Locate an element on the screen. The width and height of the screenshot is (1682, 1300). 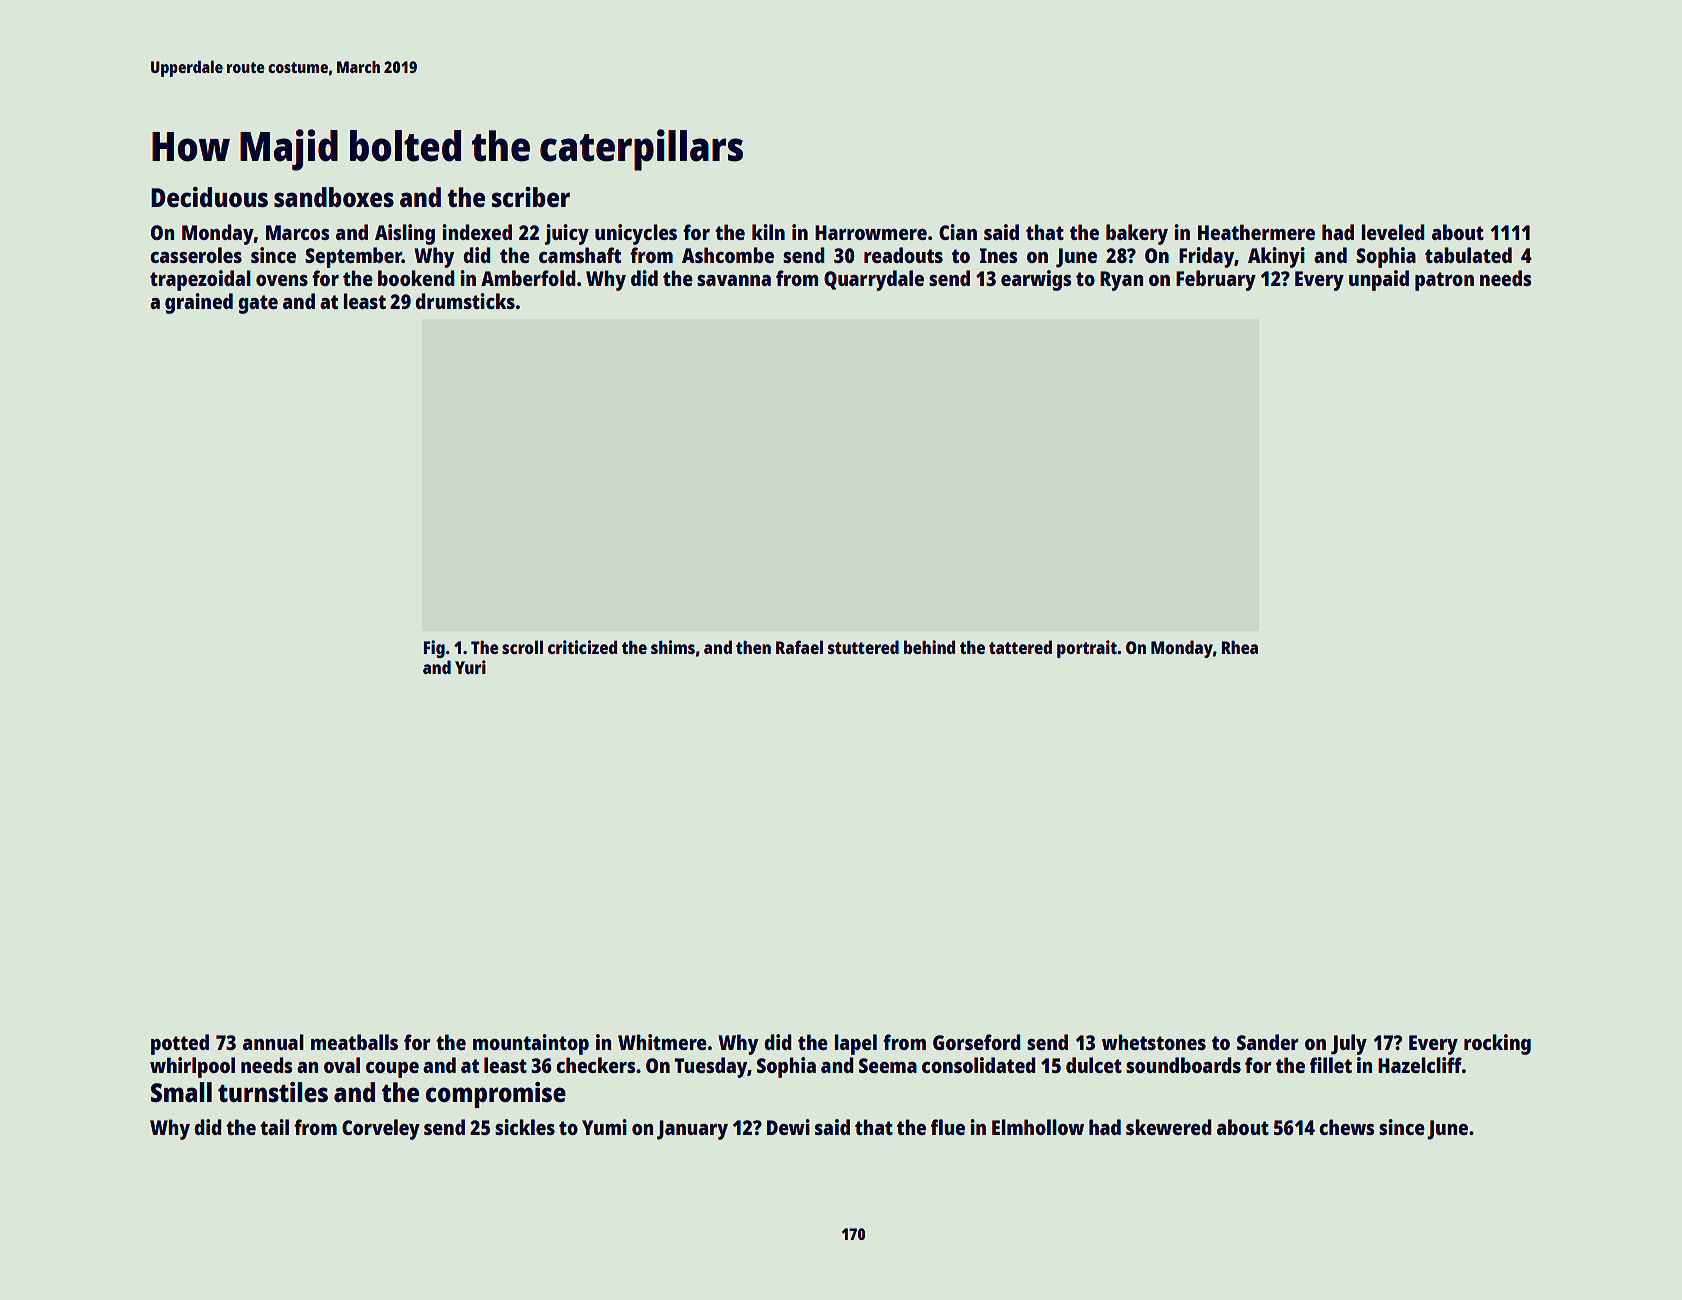
Heathermere is located at coordinates (1256, 232).
